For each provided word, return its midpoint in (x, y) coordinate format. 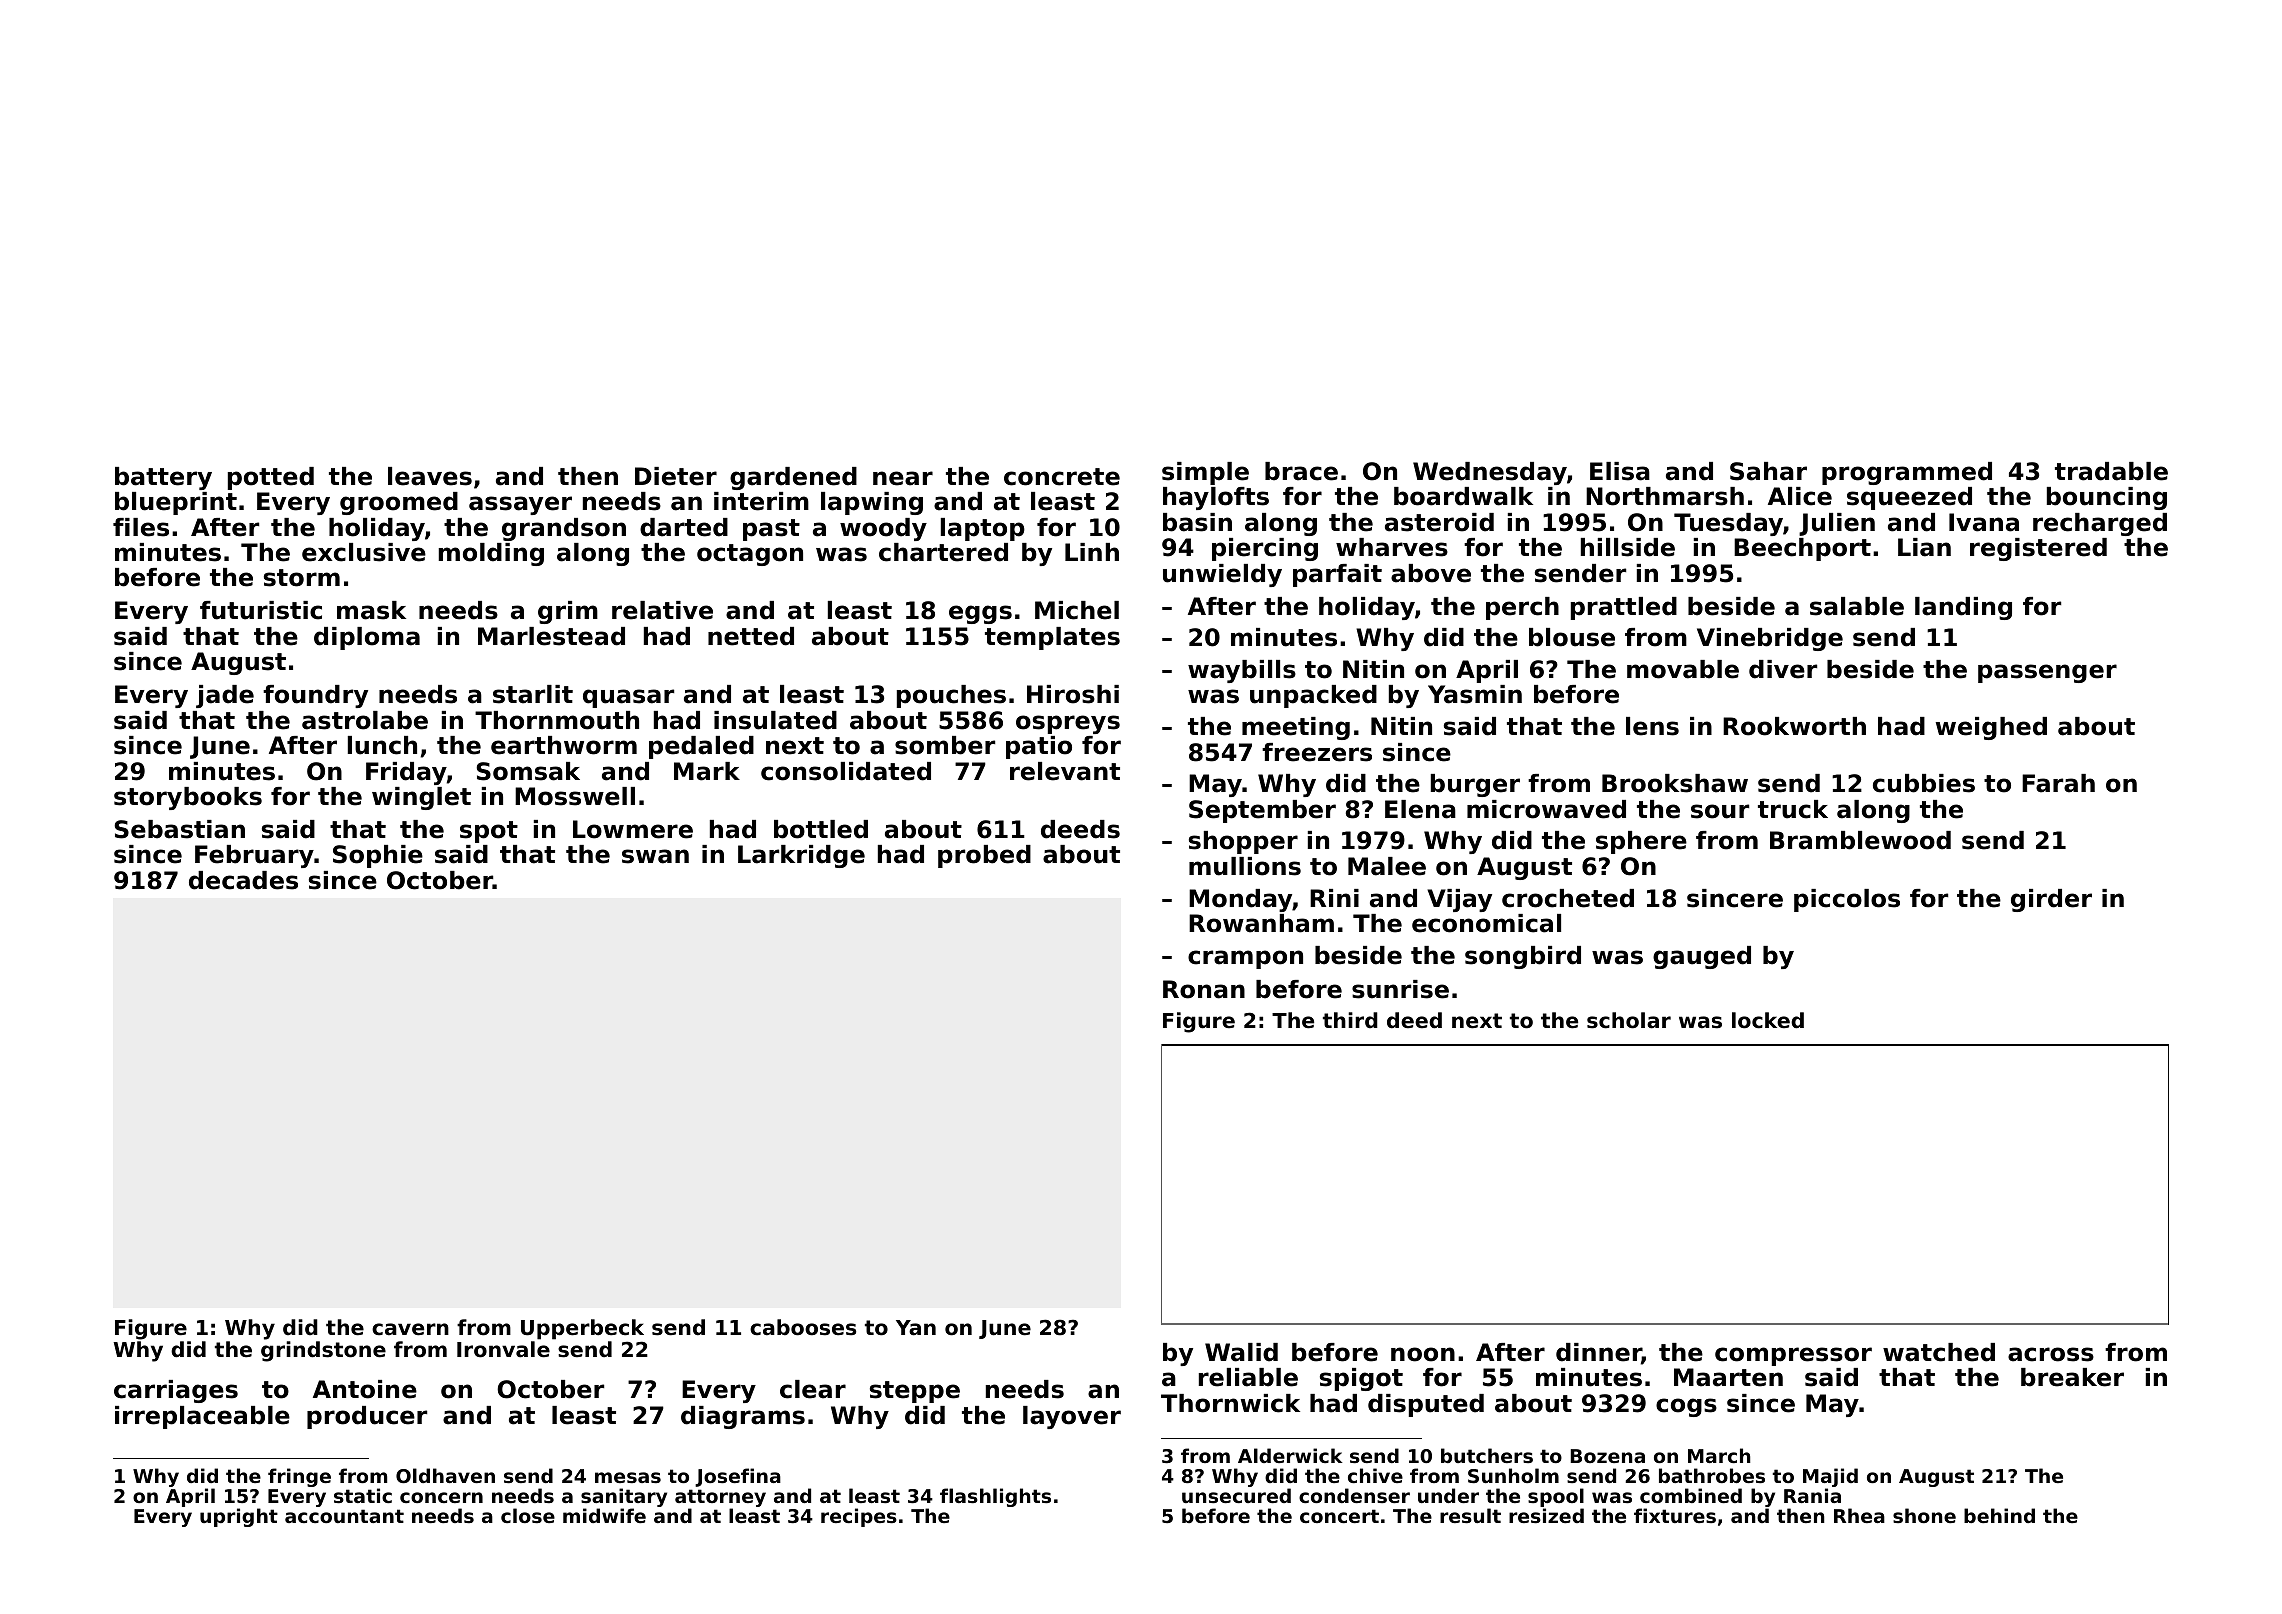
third (1350, 1020)
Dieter (676, 476)
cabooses (803, 1327)
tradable (2111, 471)
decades (243, 880)
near (903, 478)
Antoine (365, 1389)
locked (1768, 1020)
